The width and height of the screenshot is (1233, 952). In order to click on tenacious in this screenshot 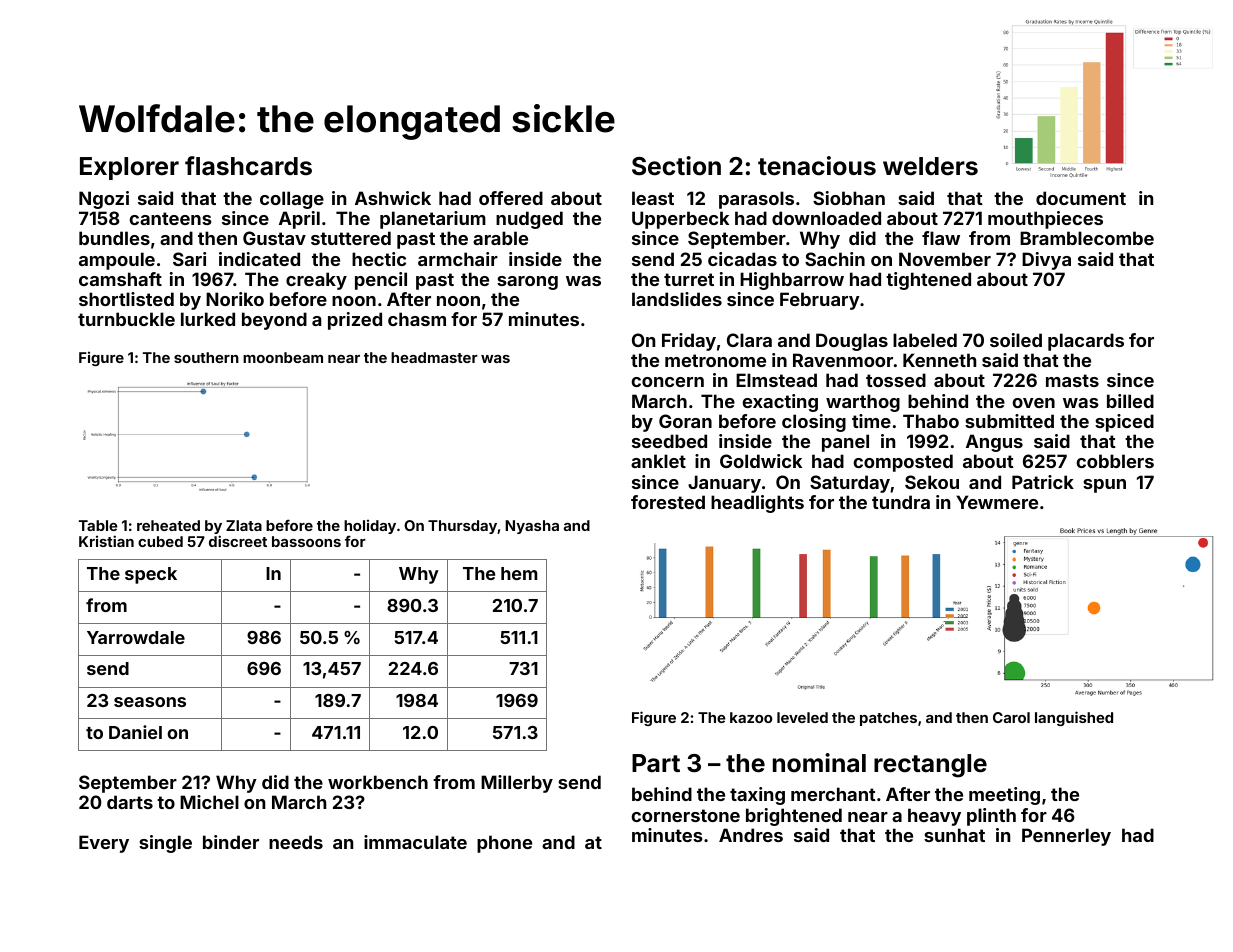, I will do `click(817, 166)`.
